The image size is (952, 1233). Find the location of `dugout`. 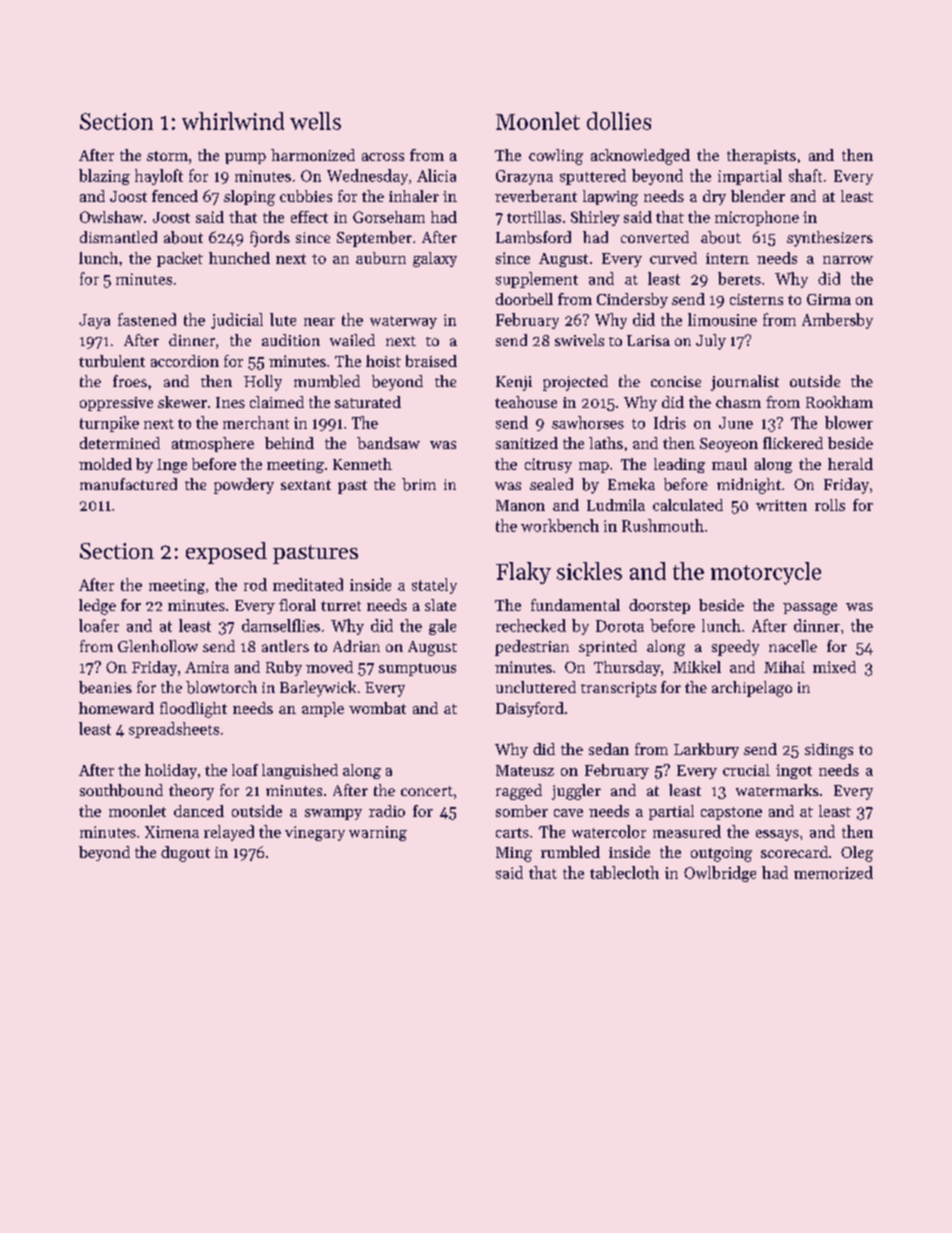

dugout is located at coordinates (185, 854).
